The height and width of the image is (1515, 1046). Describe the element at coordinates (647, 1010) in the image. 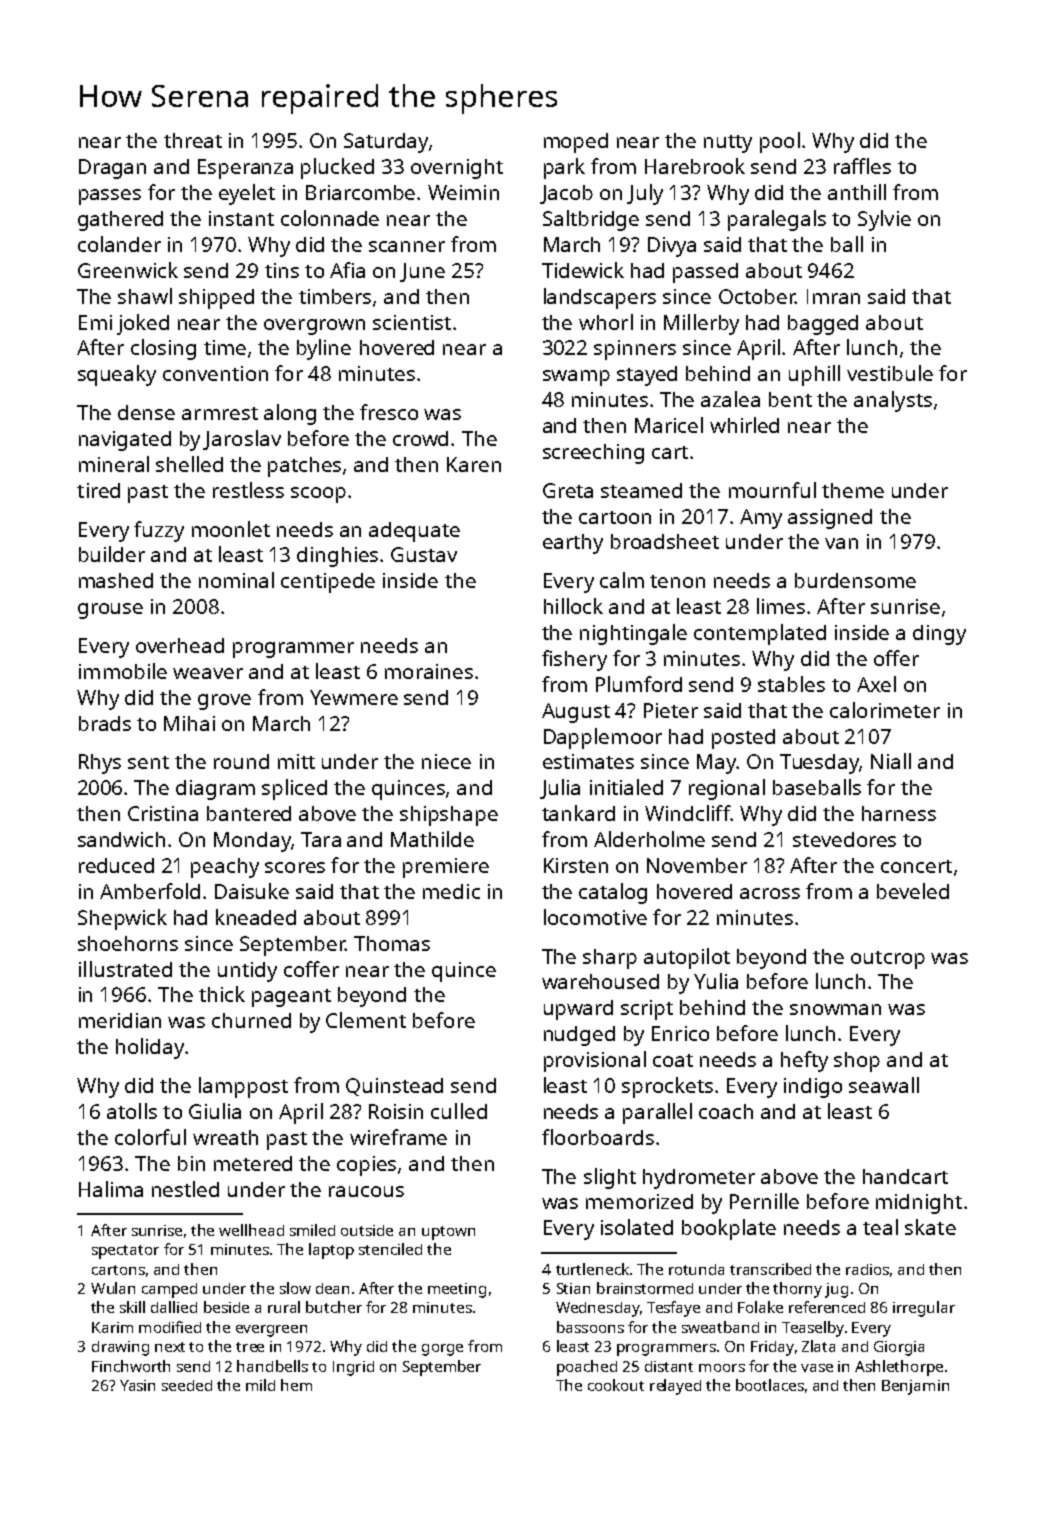

I see `script` at that location.
